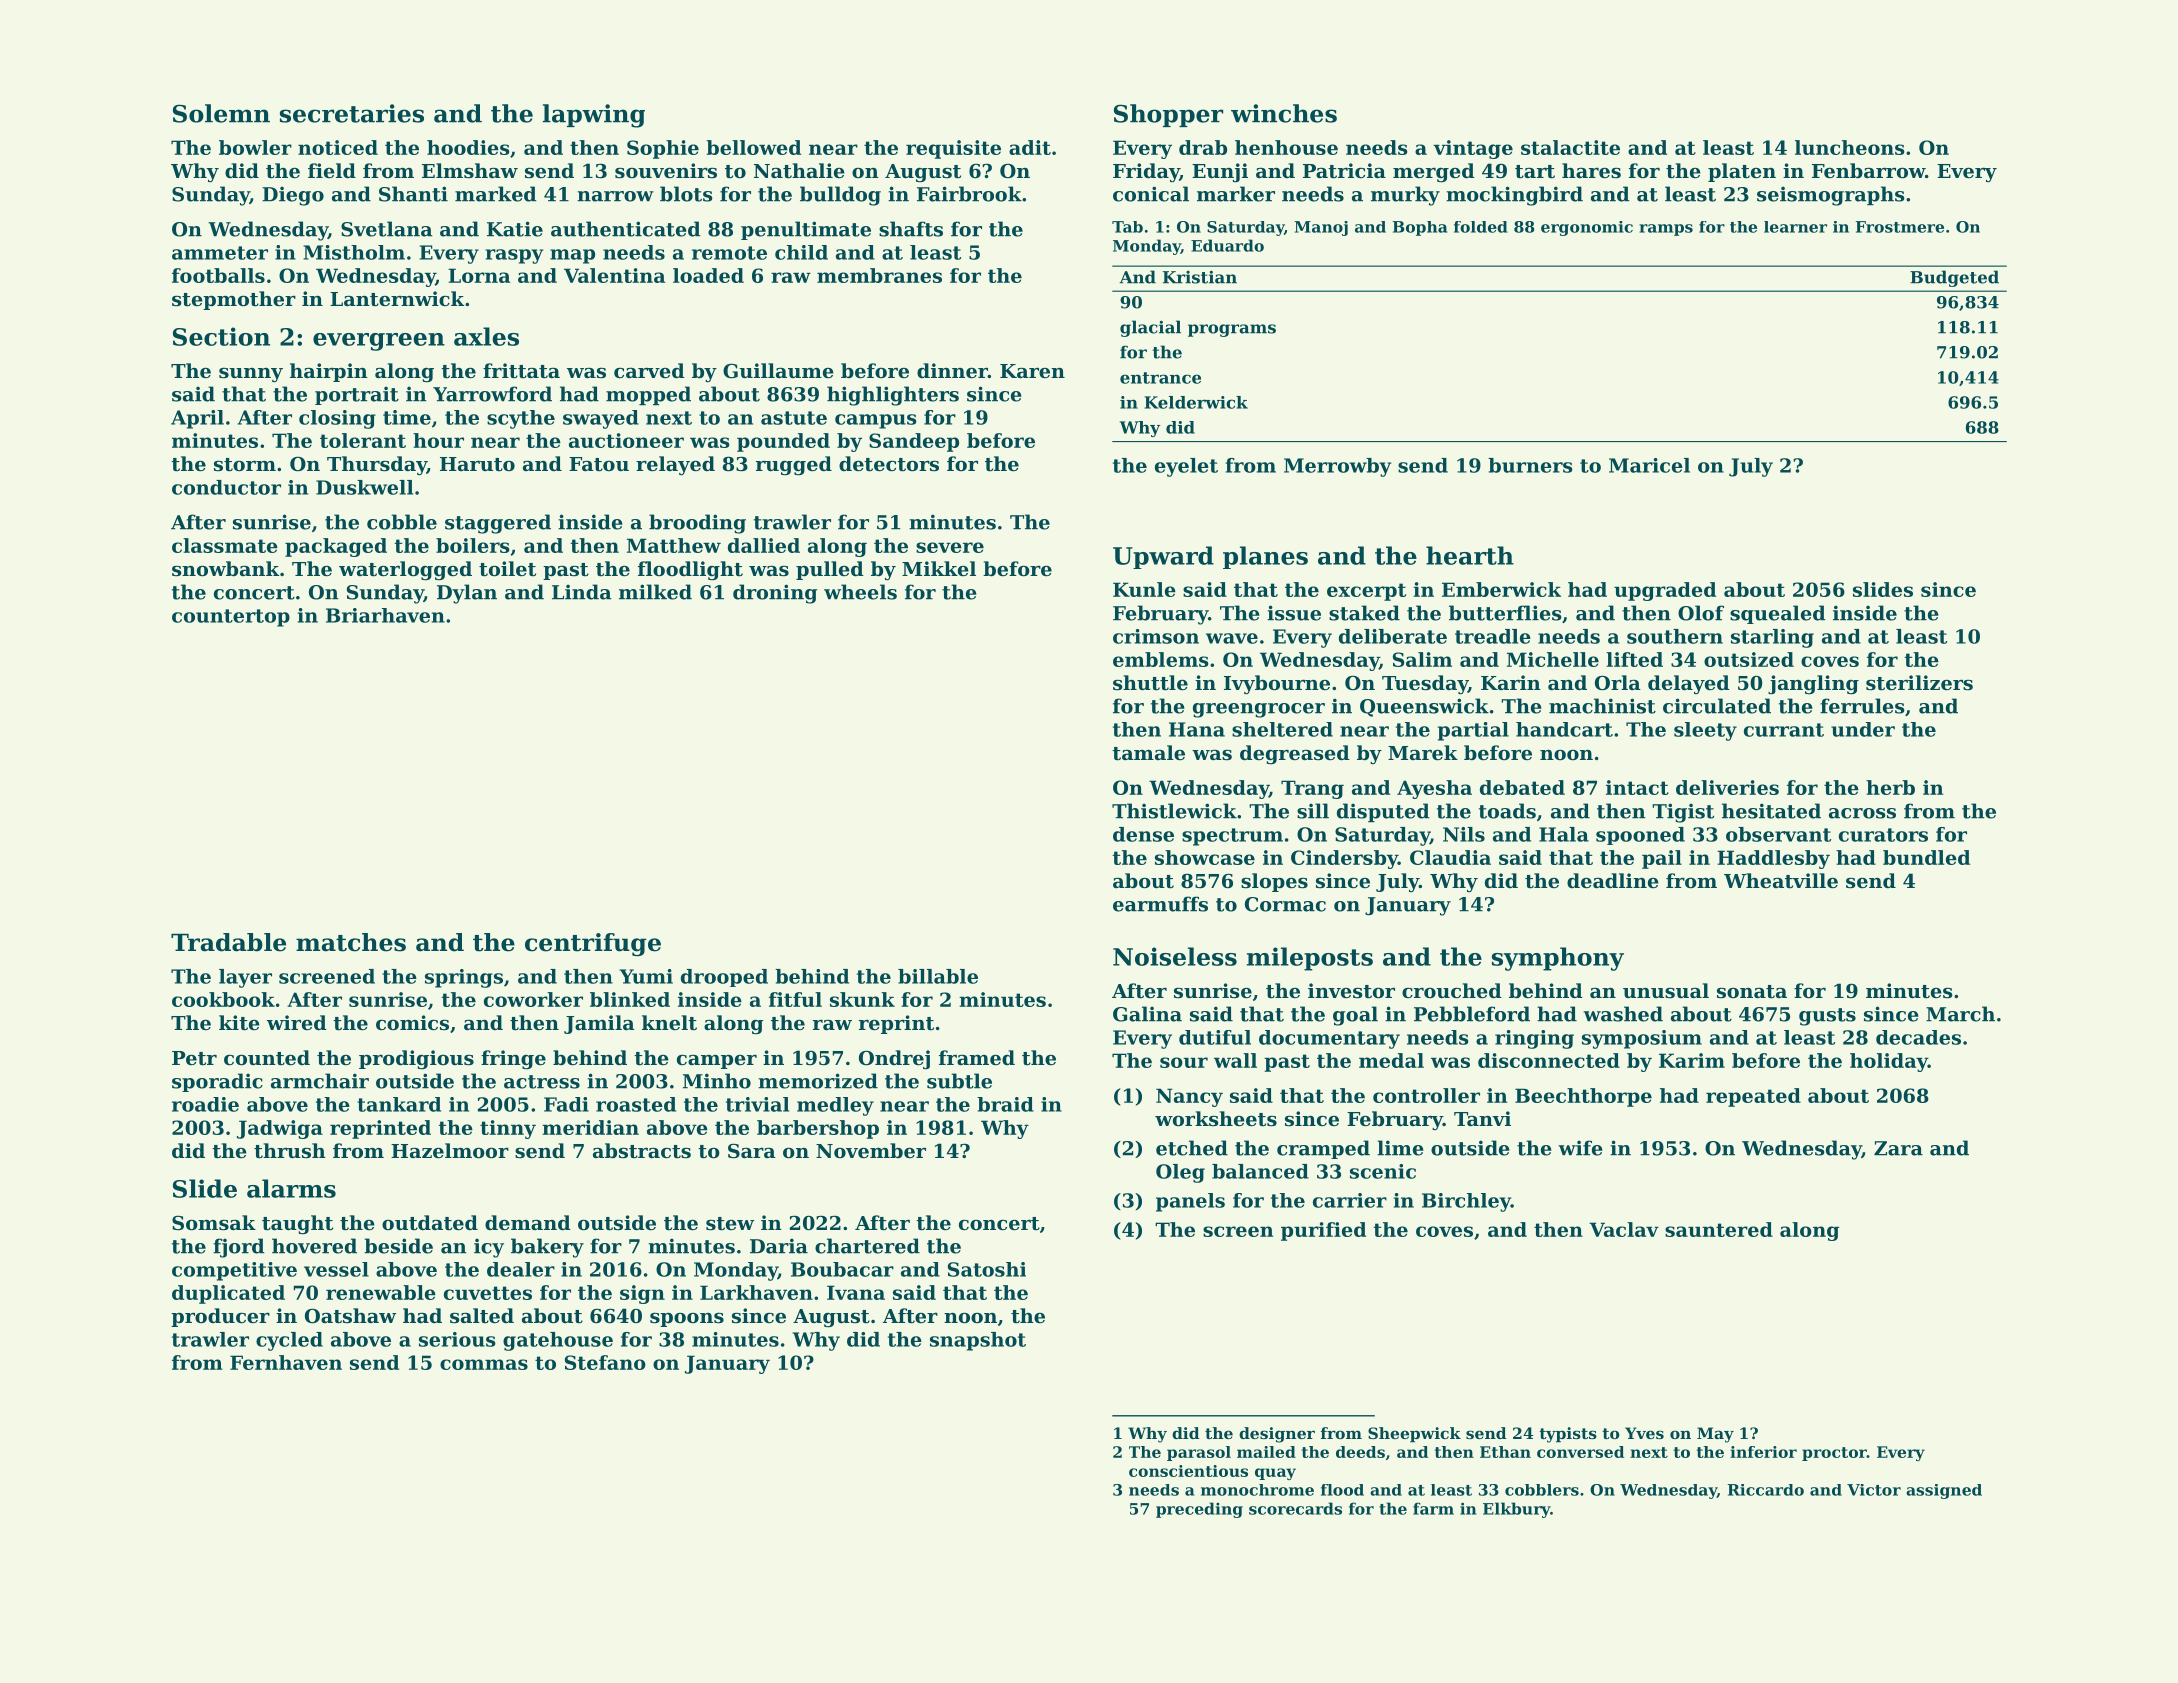 This document has width=2178, height=1683. What do you see at coordinates (1144, 589) in the document?
I see `Kunle` at bounding box center [1144, 589].
